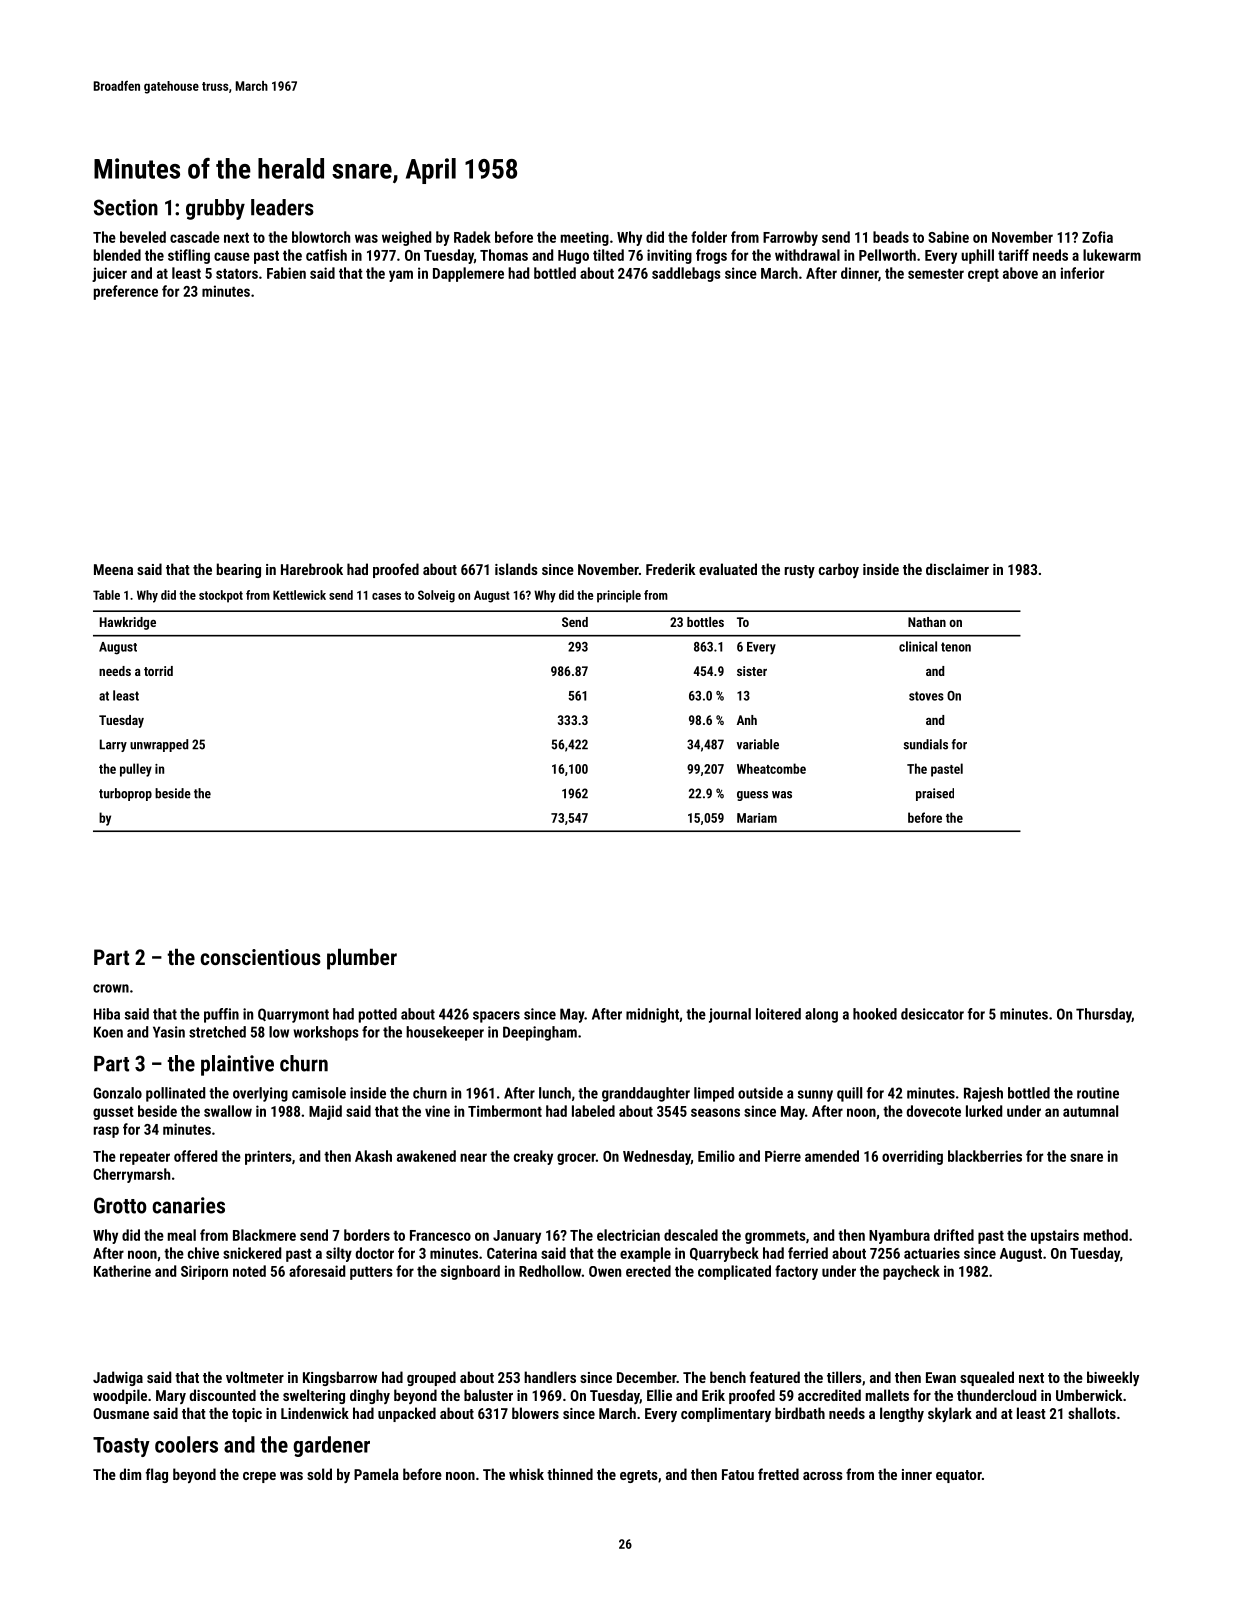 Image resolution: width=1237 pixels, height=1601 pixels. Describe the element at coordinates (120, 1396) in the screenshot. I see `woodpile` at that location.
